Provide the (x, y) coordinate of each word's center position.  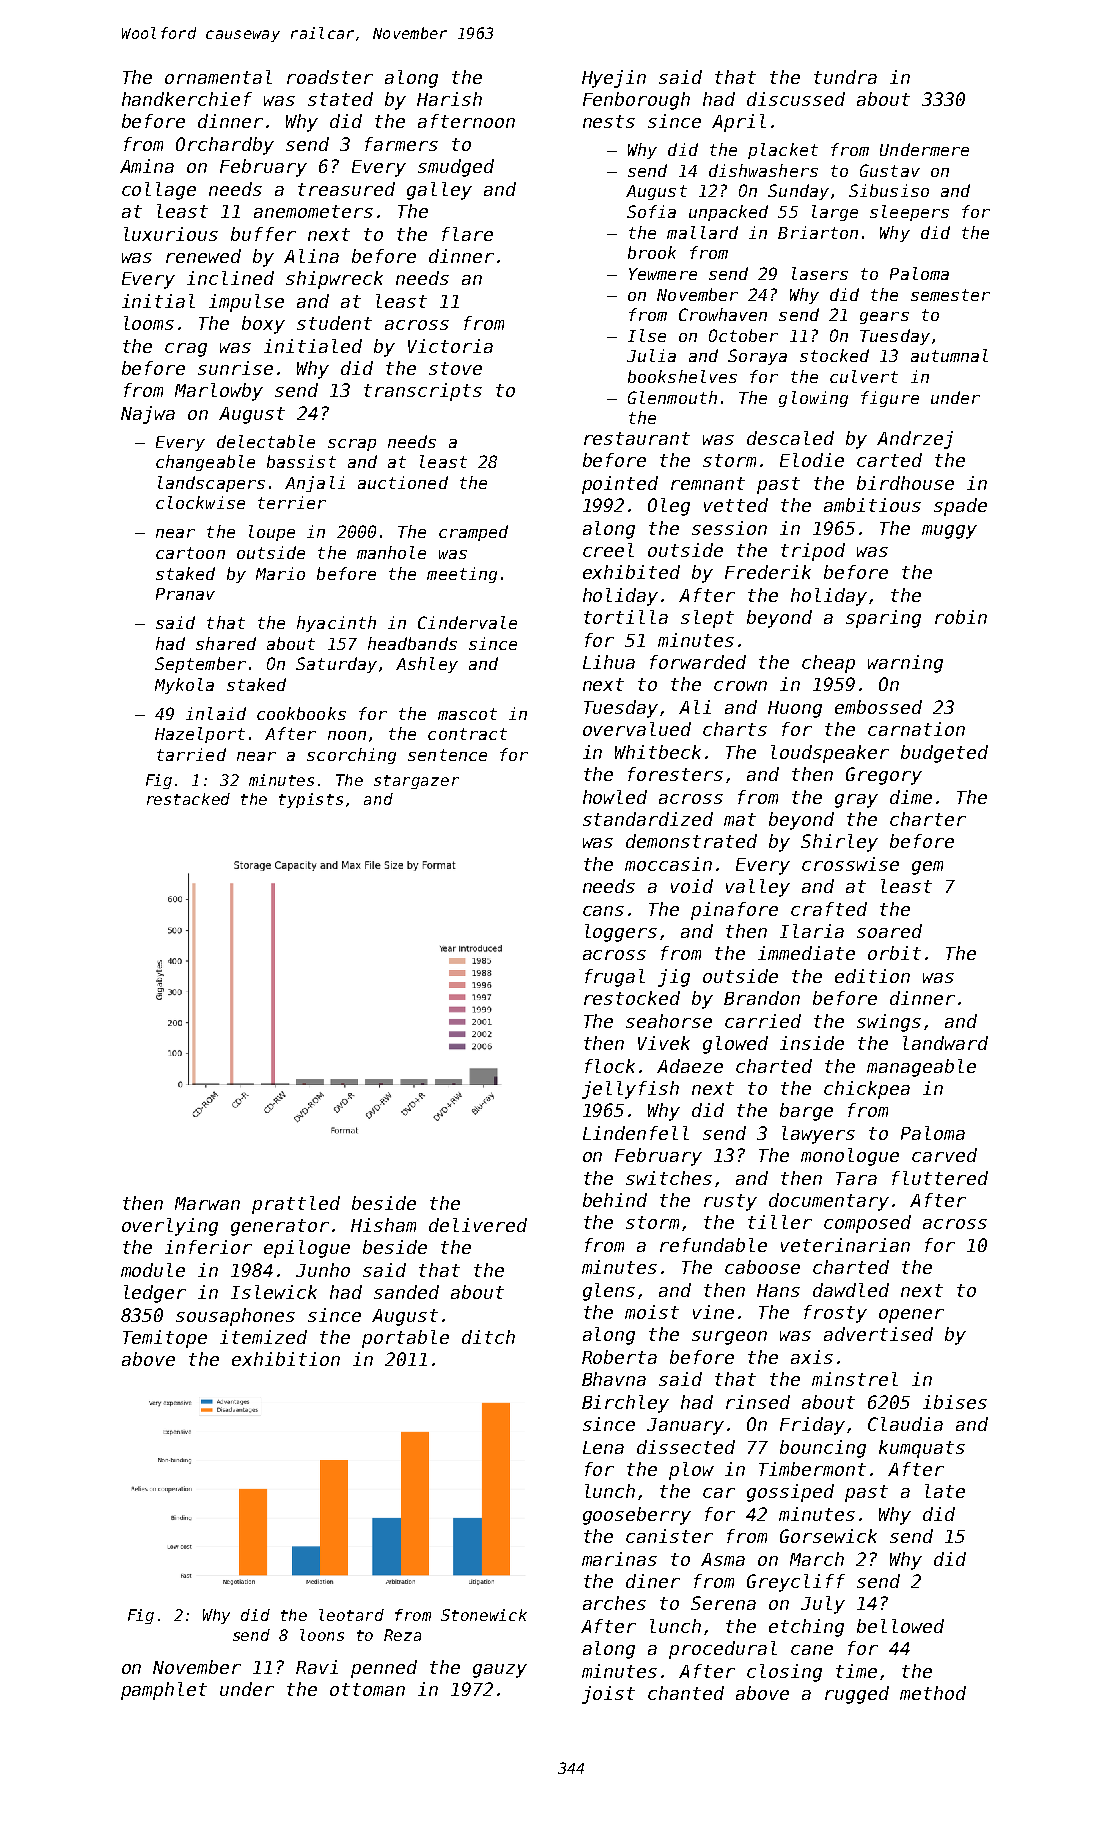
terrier (292, 502)
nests (609, 121)
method (933, 1693)
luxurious (171, 234)
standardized (648, 819)
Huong (795, 709)
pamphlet (164, 1691)
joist (608, 1695)
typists (311, 800)
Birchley (625, 1404)
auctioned (403, 482)
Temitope (165, 1339)
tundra (845, 77)
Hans (778, 1290)
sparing (883, 619)
